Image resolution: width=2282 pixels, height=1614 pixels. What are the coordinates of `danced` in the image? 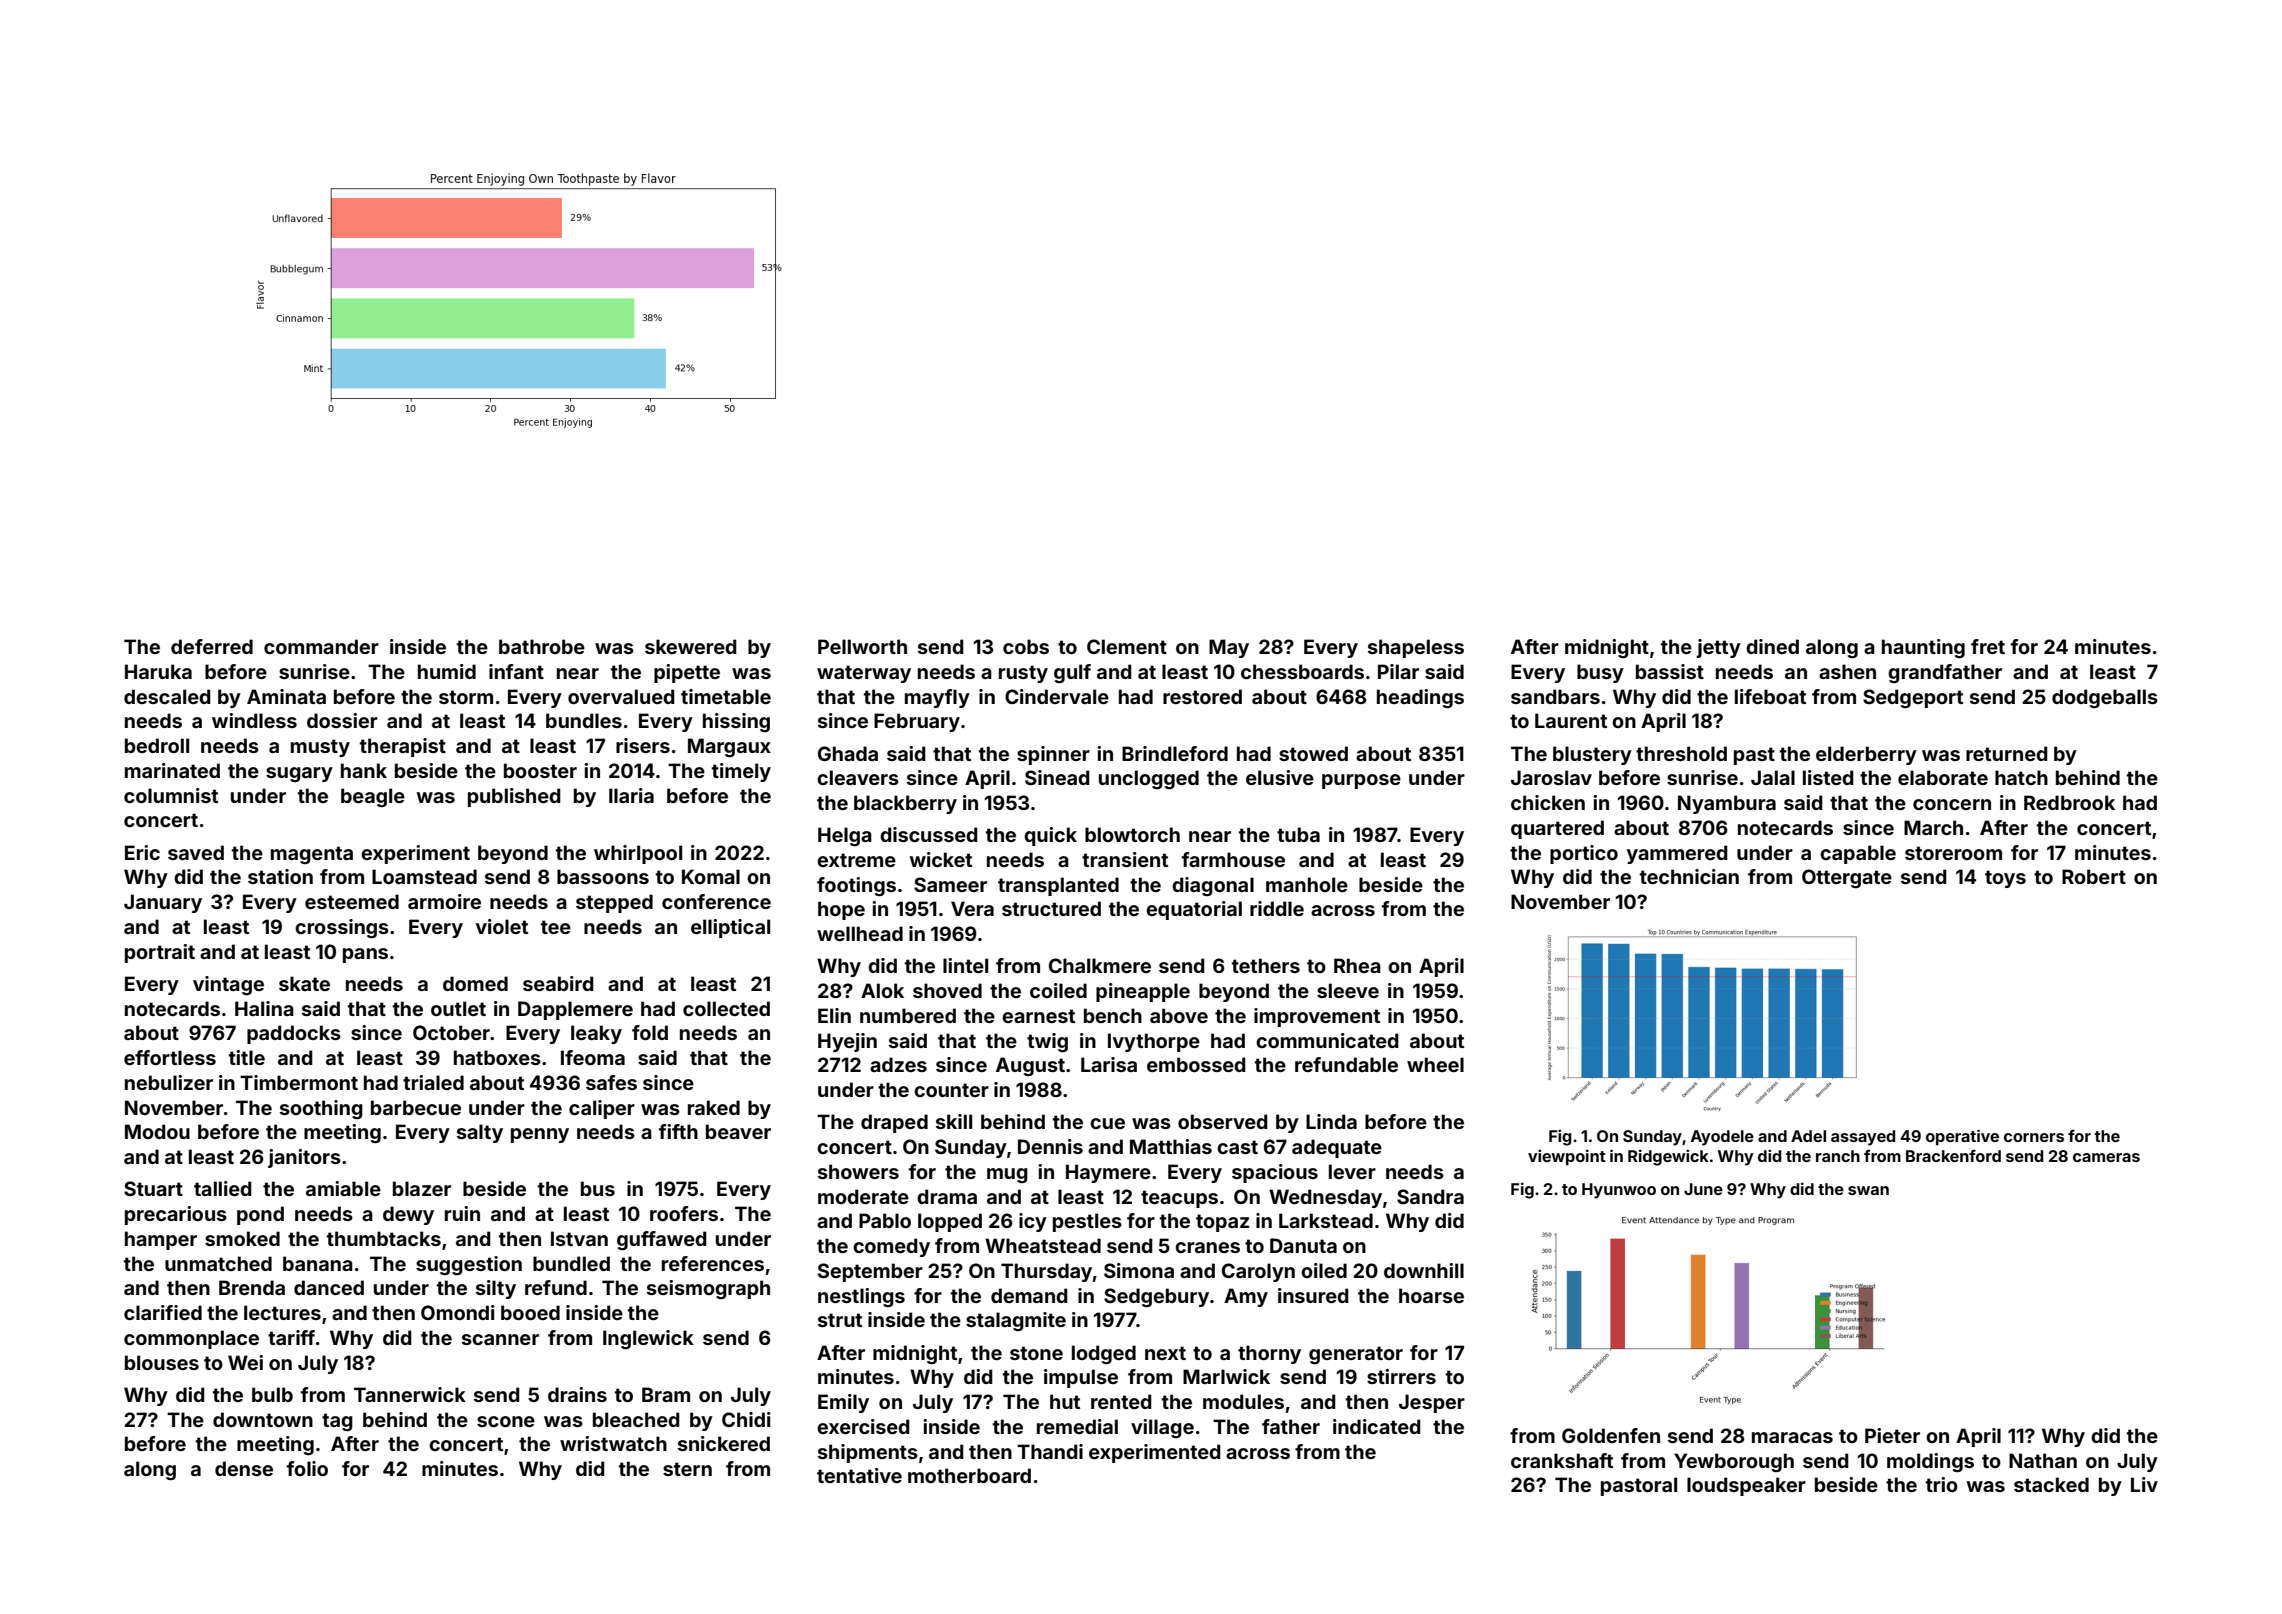 It's located at (329, 1287).
